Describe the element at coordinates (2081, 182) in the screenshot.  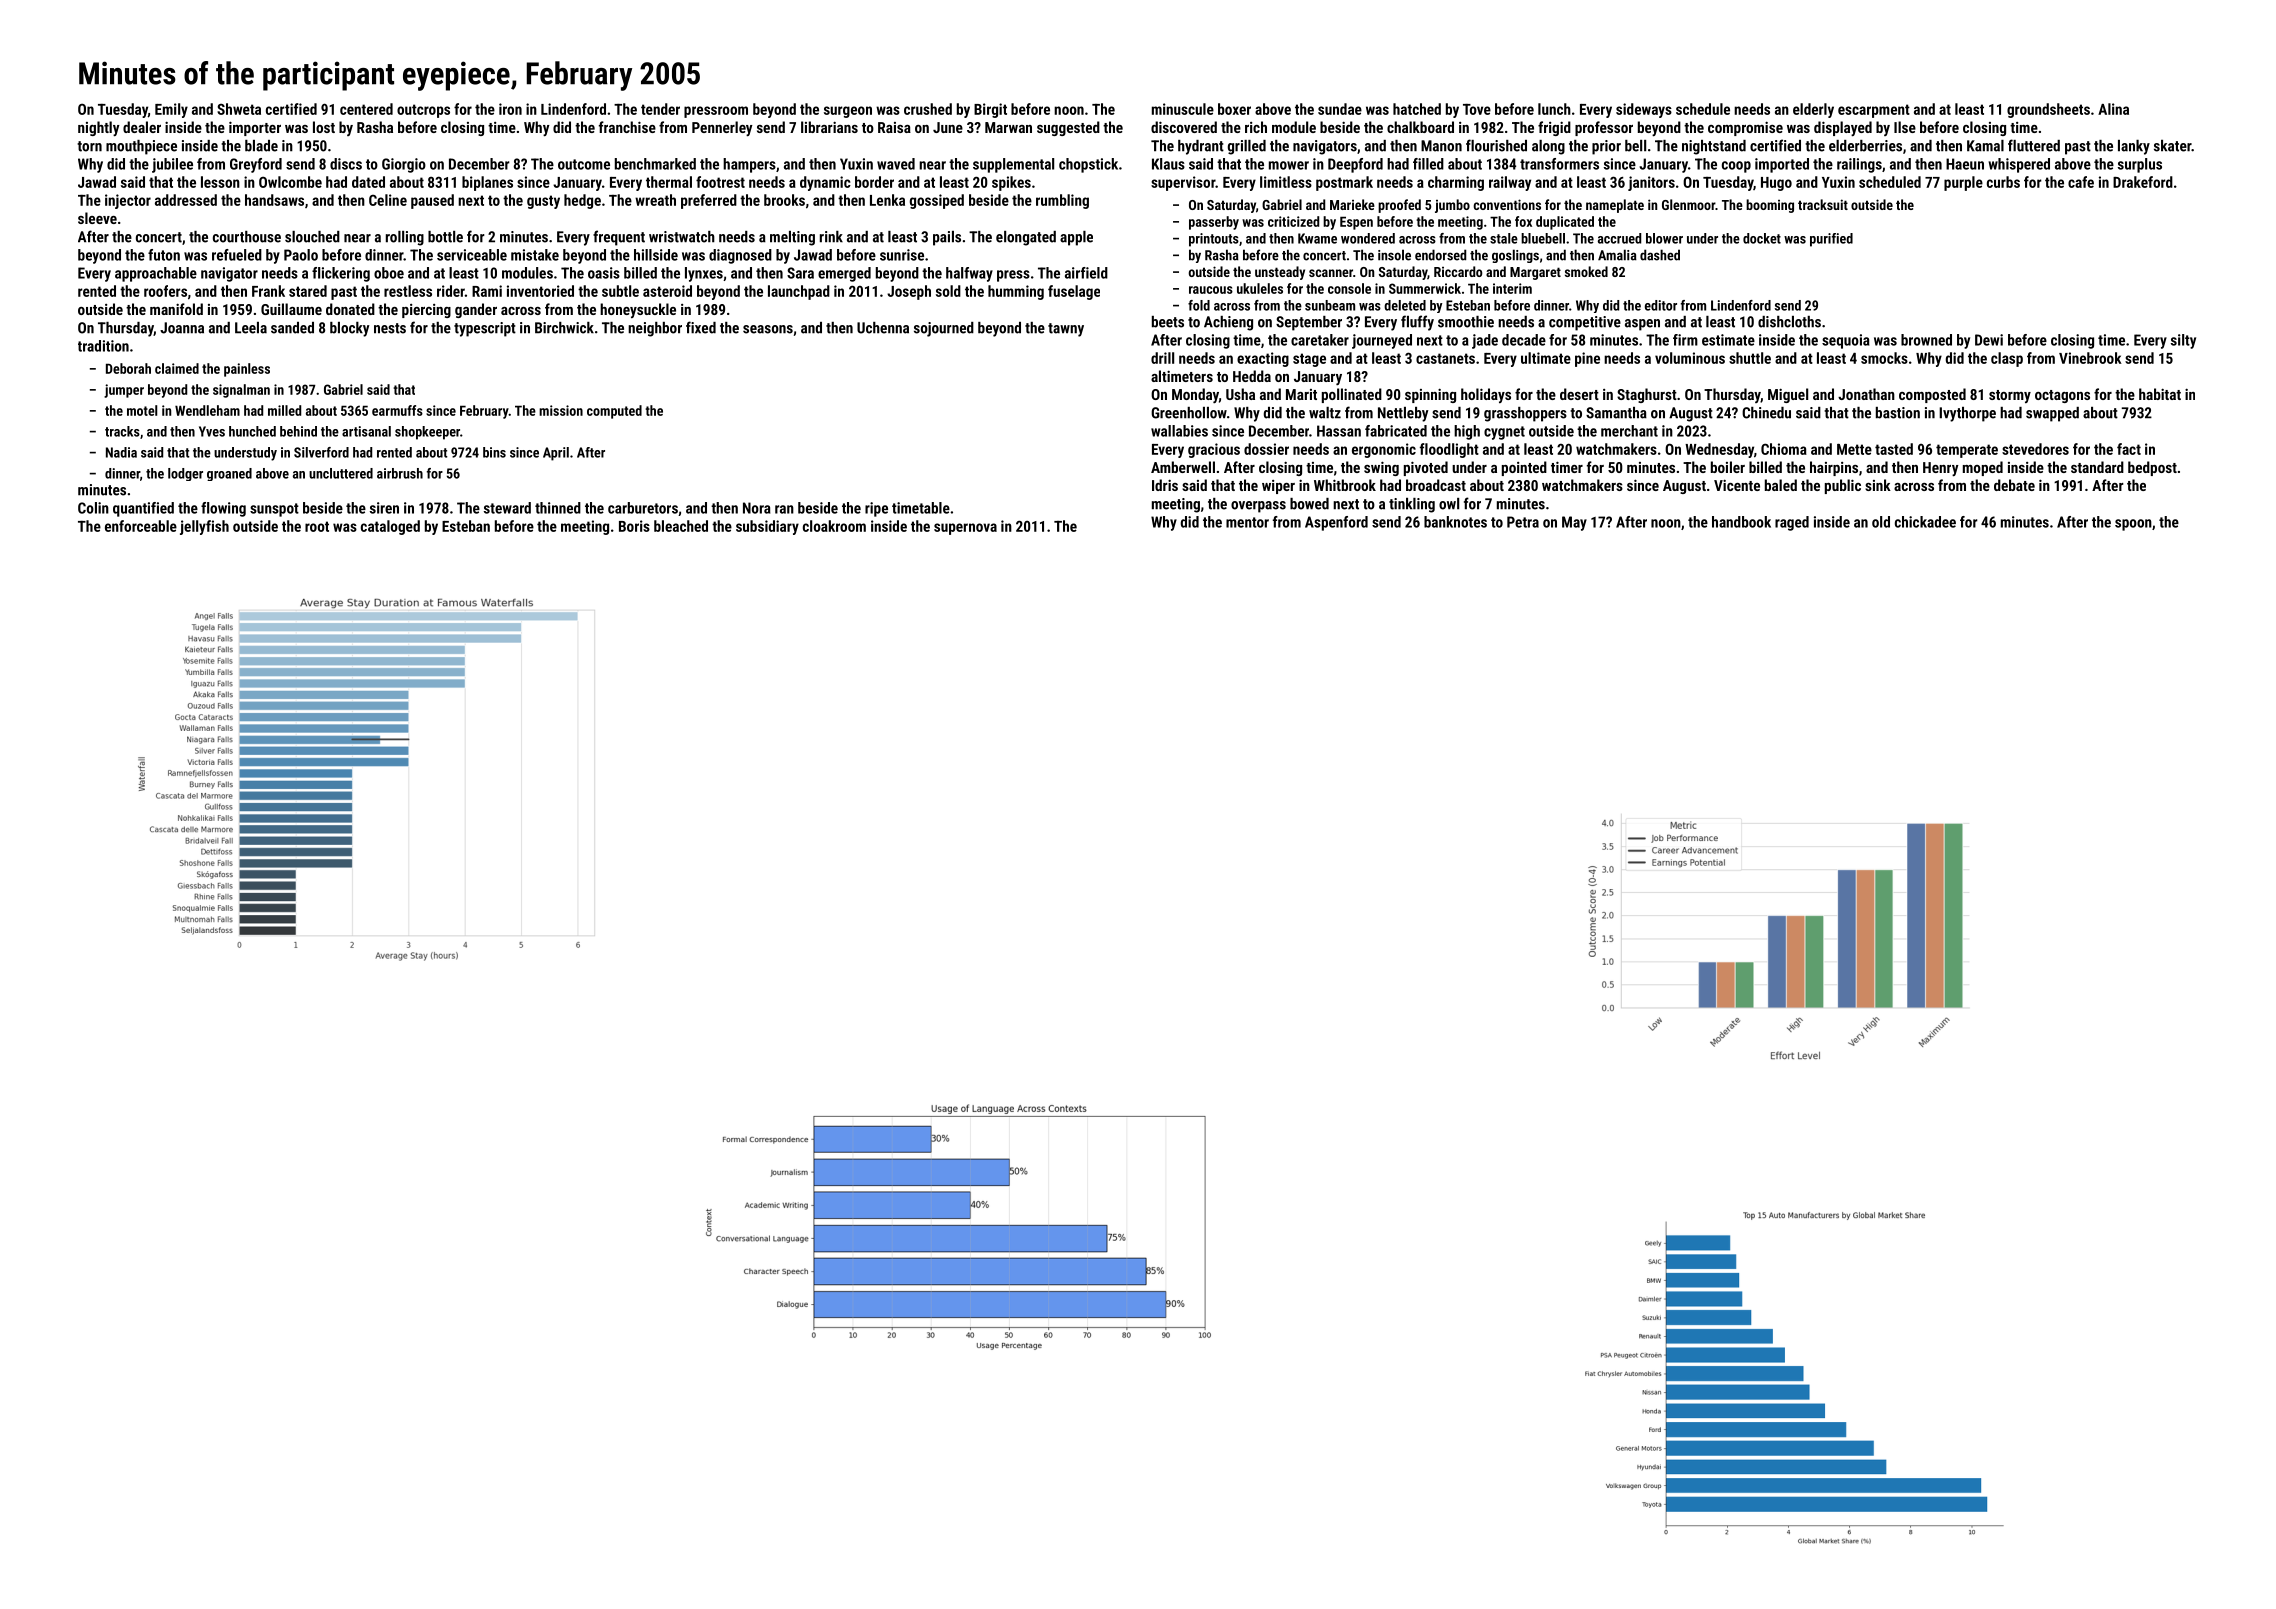
I see `cafe` at that location.
